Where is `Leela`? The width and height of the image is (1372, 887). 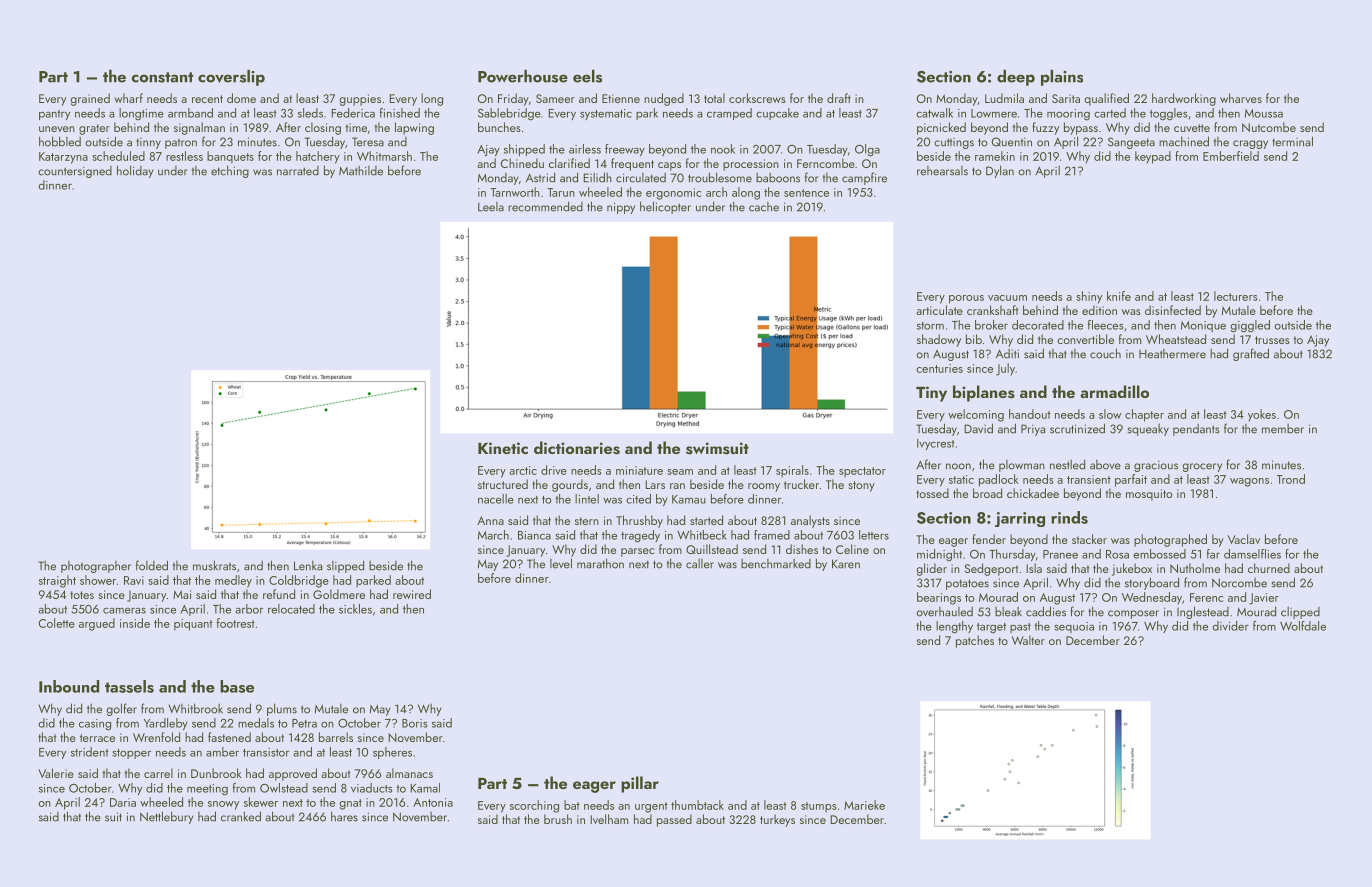 Leela is located at coordinates (491, 207).
